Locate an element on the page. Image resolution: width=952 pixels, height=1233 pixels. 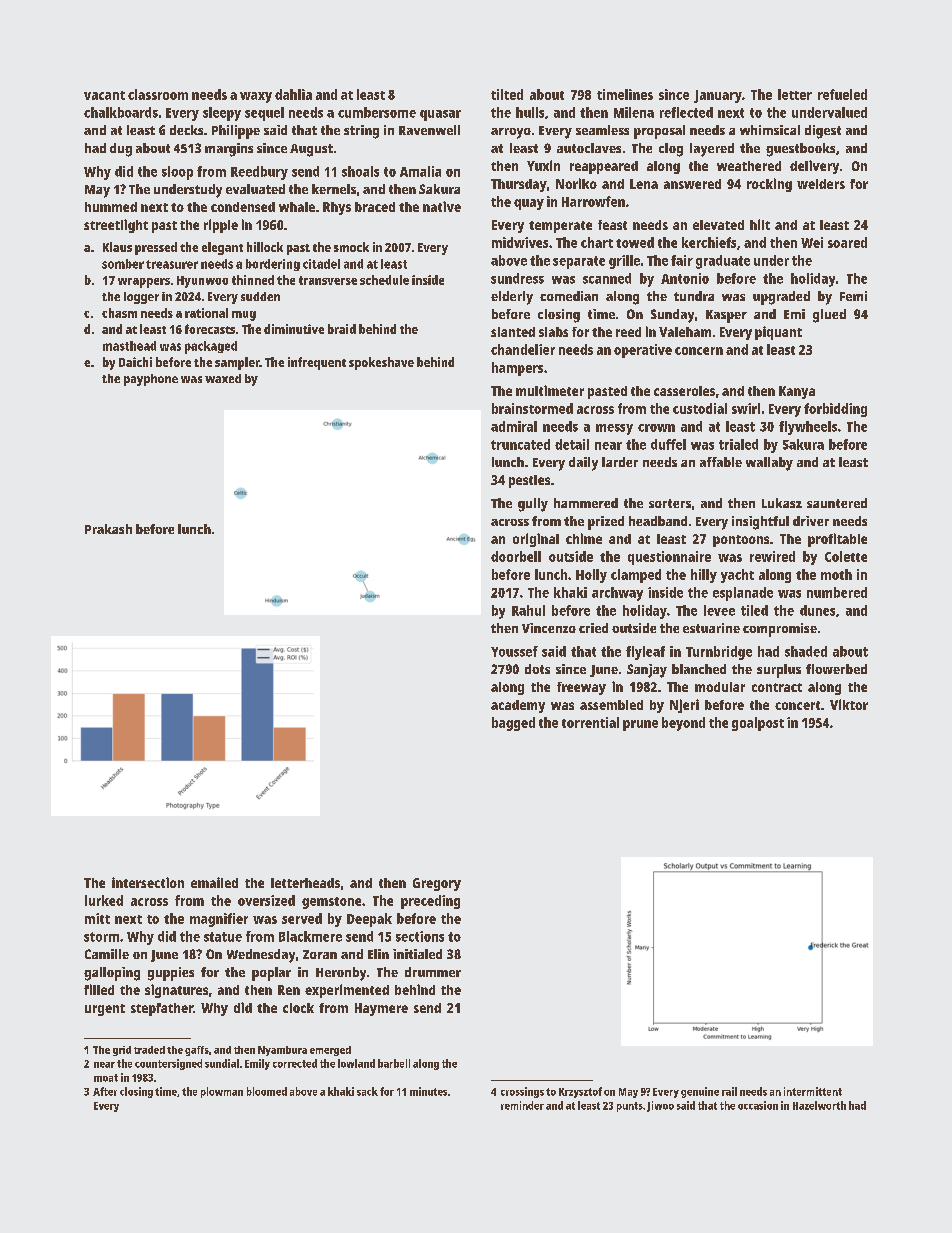
refueled is located at coordinates (842, 94).
